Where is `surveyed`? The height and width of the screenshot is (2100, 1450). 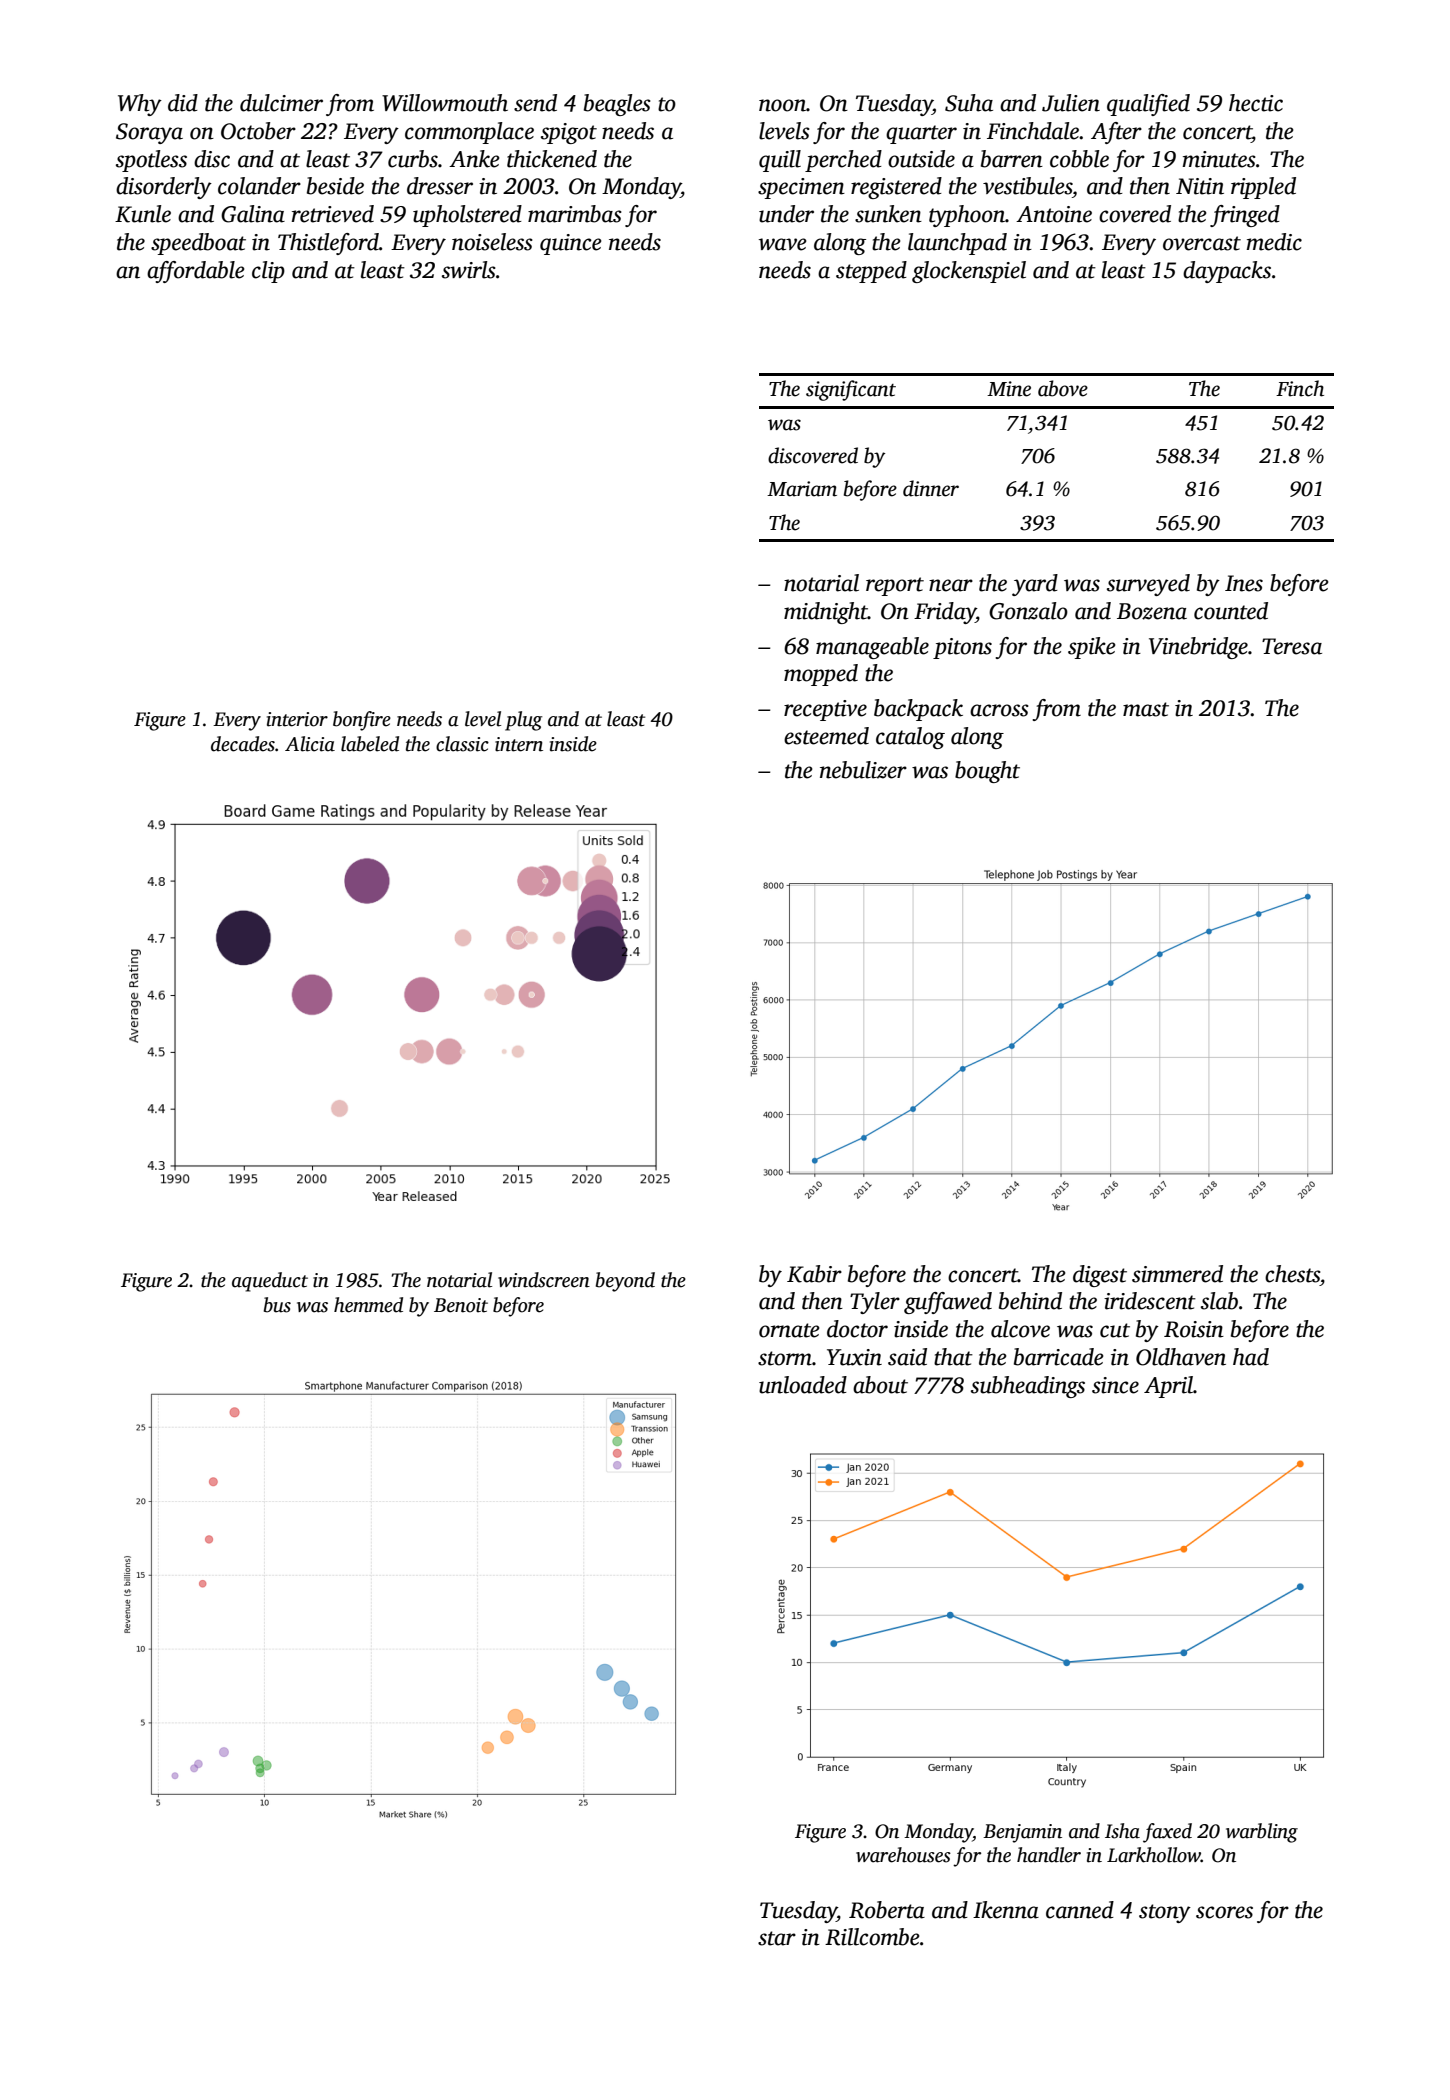
surveyed is located at coordinates (1148, 585).
